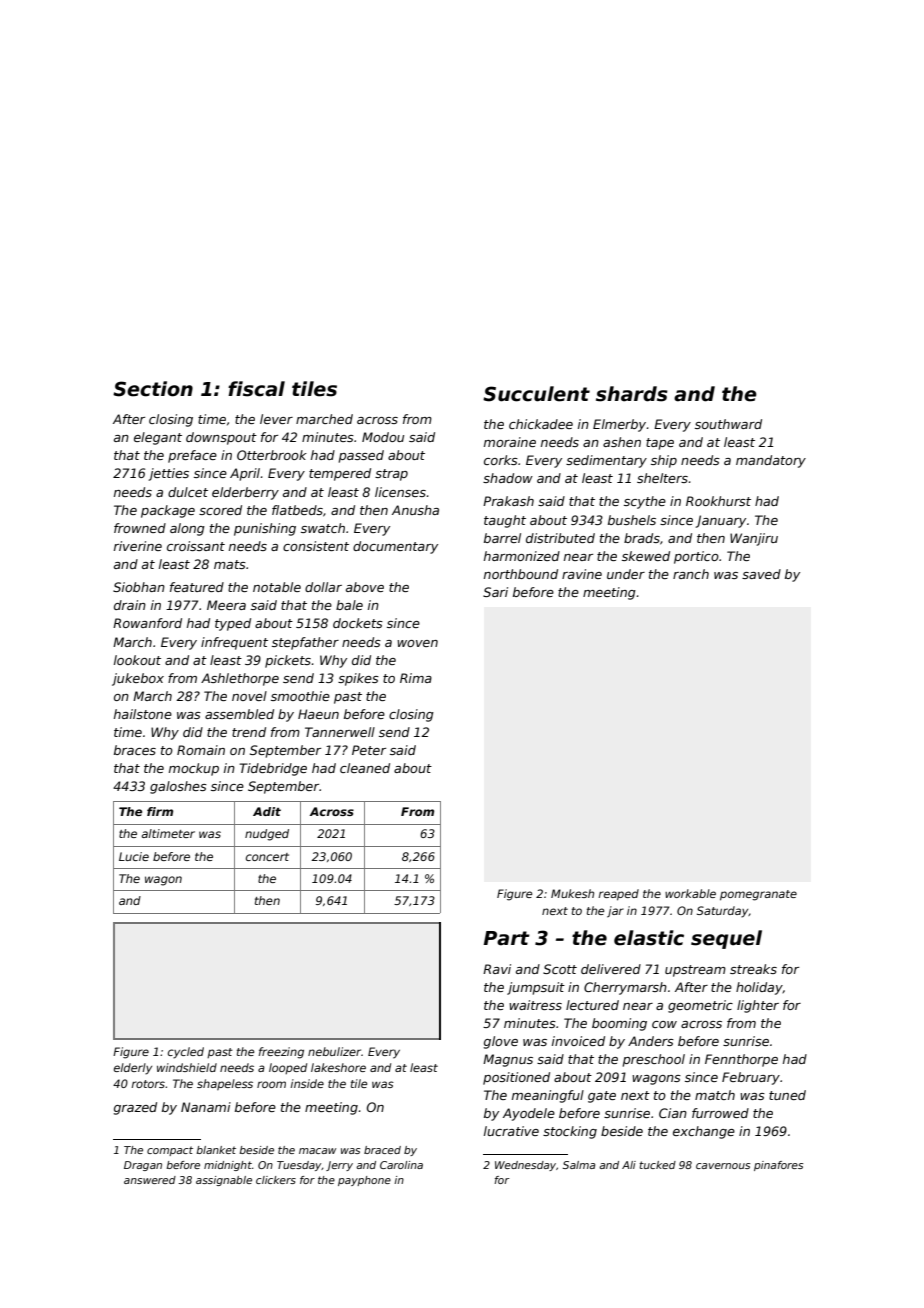 The height and width of the screenshot is (1308, 924). Describe the element at coordinates (541, 424) in the screenshot. I see `chickadee` at that location.
